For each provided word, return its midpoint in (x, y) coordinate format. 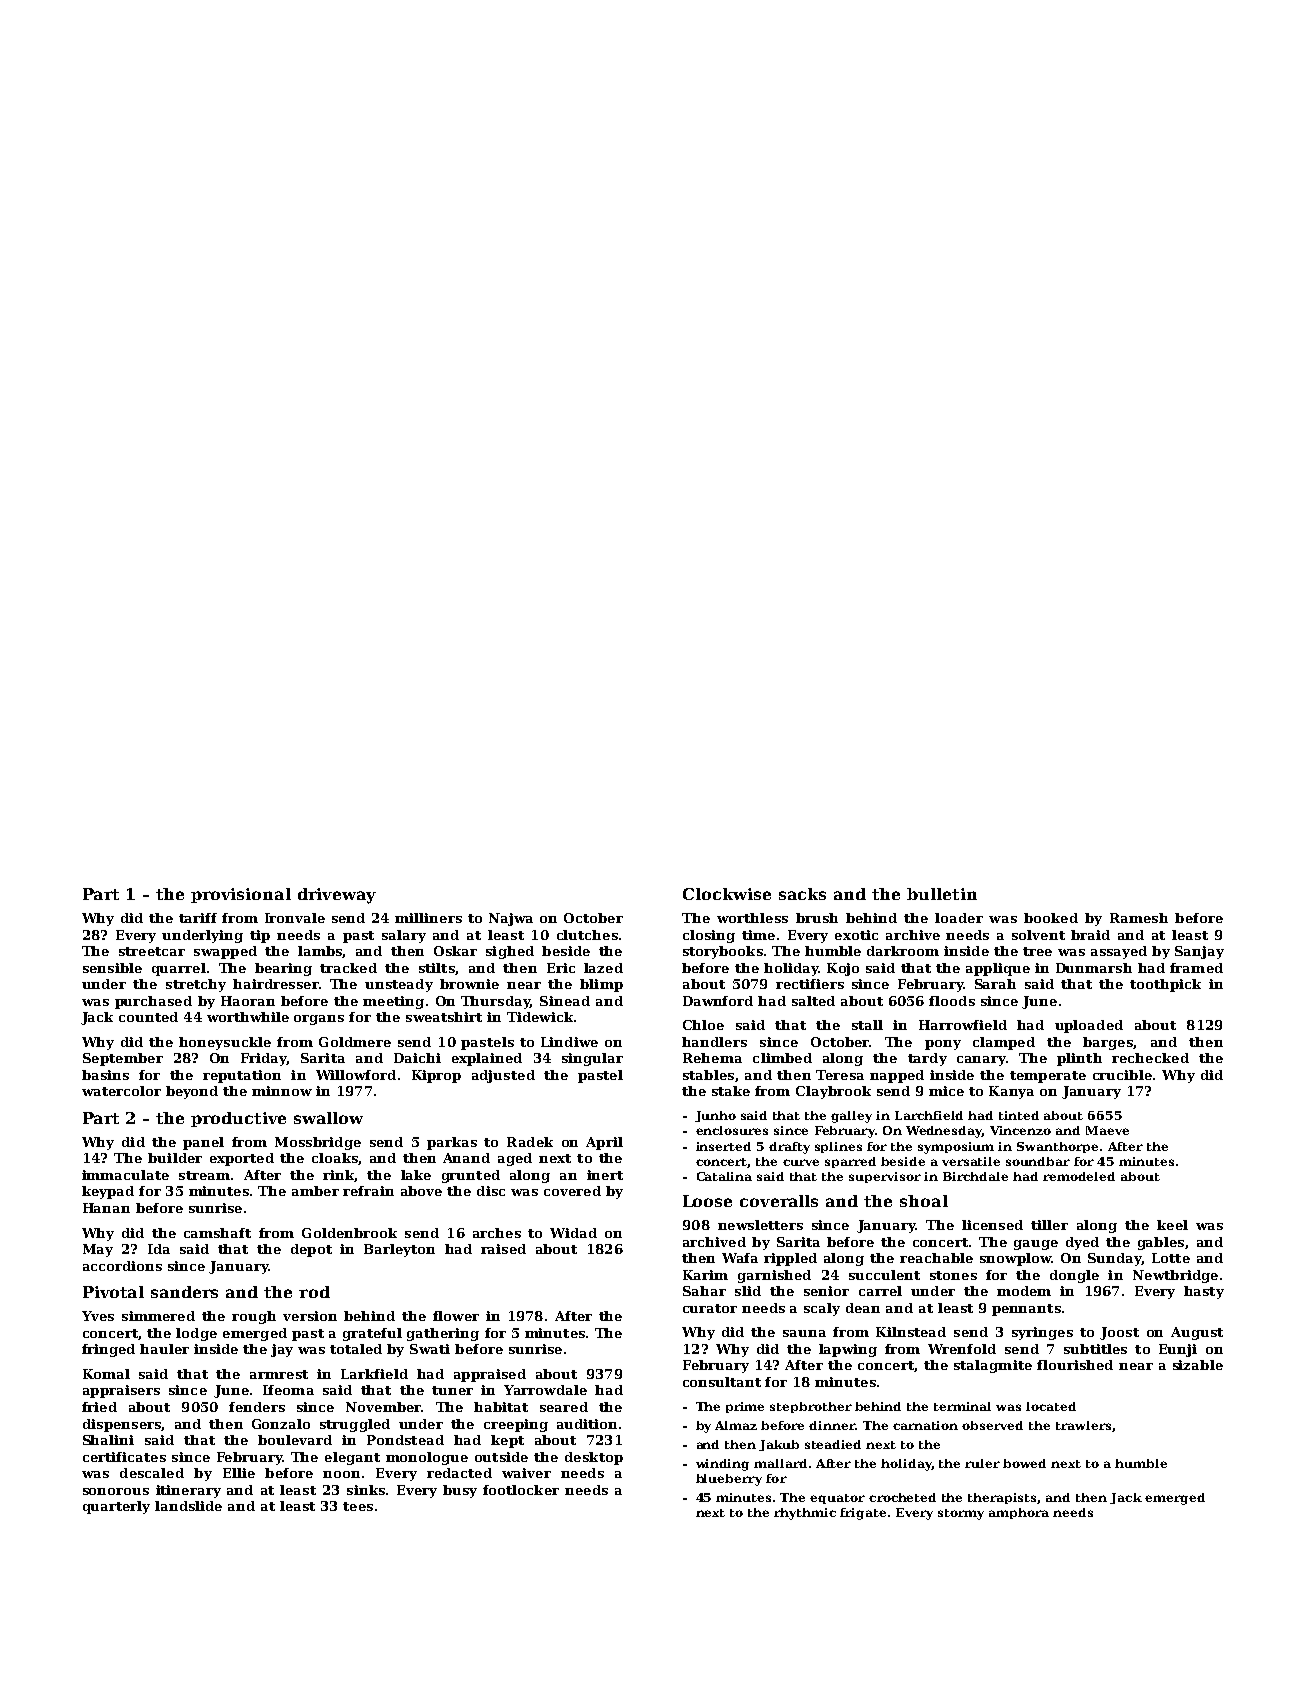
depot (311, 1250)
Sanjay (1199, 952)
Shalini (108, 1440)
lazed (603, 968)
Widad (573, 1233)
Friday (264, 1059)
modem (1024, 1291)
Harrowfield (963, 1025)
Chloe (703, 1025)
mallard (780, 1463)
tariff (198, 918)
